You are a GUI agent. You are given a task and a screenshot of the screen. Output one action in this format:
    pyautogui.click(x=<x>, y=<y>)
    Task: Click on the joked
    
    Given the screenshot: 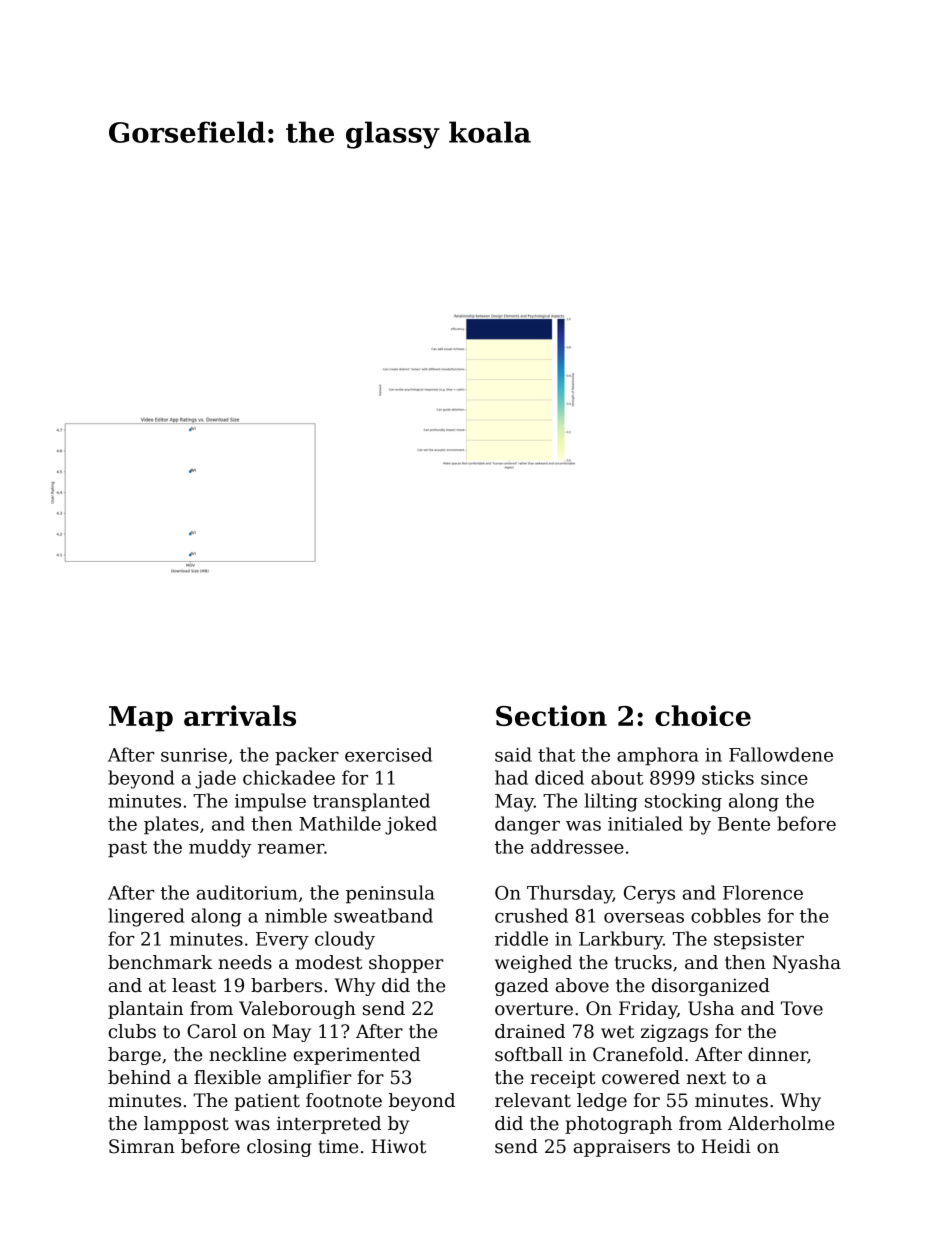 What is the action you would take?
    pyautogui.click(x=411, y=825)
